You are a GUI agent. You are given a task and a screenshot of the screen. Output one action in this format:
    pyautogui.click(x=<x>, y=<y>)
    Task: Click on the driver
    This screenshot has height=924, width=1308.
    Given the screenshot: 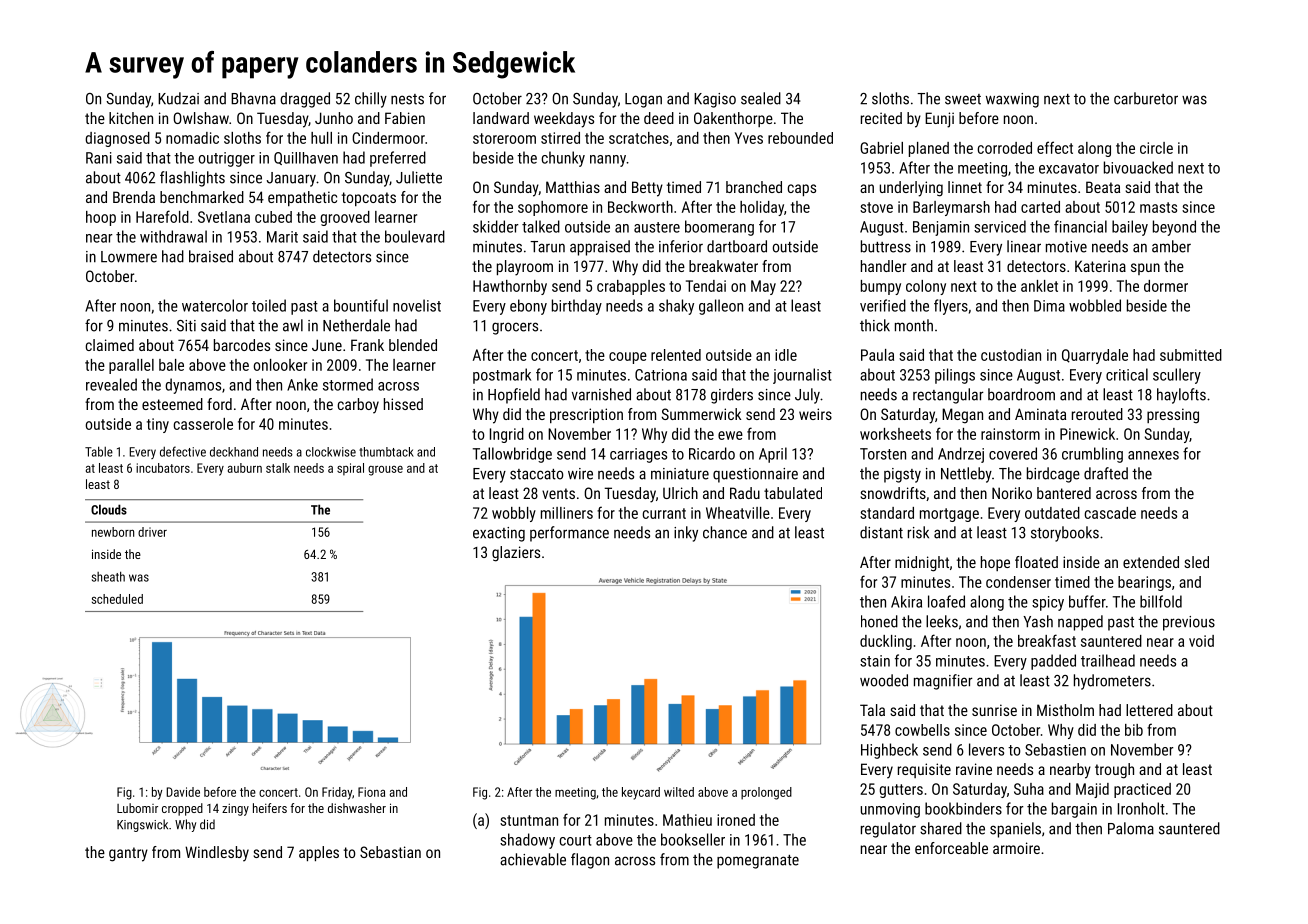 What is the action you would take?
    pyautogui.click(x=152, y=532)
